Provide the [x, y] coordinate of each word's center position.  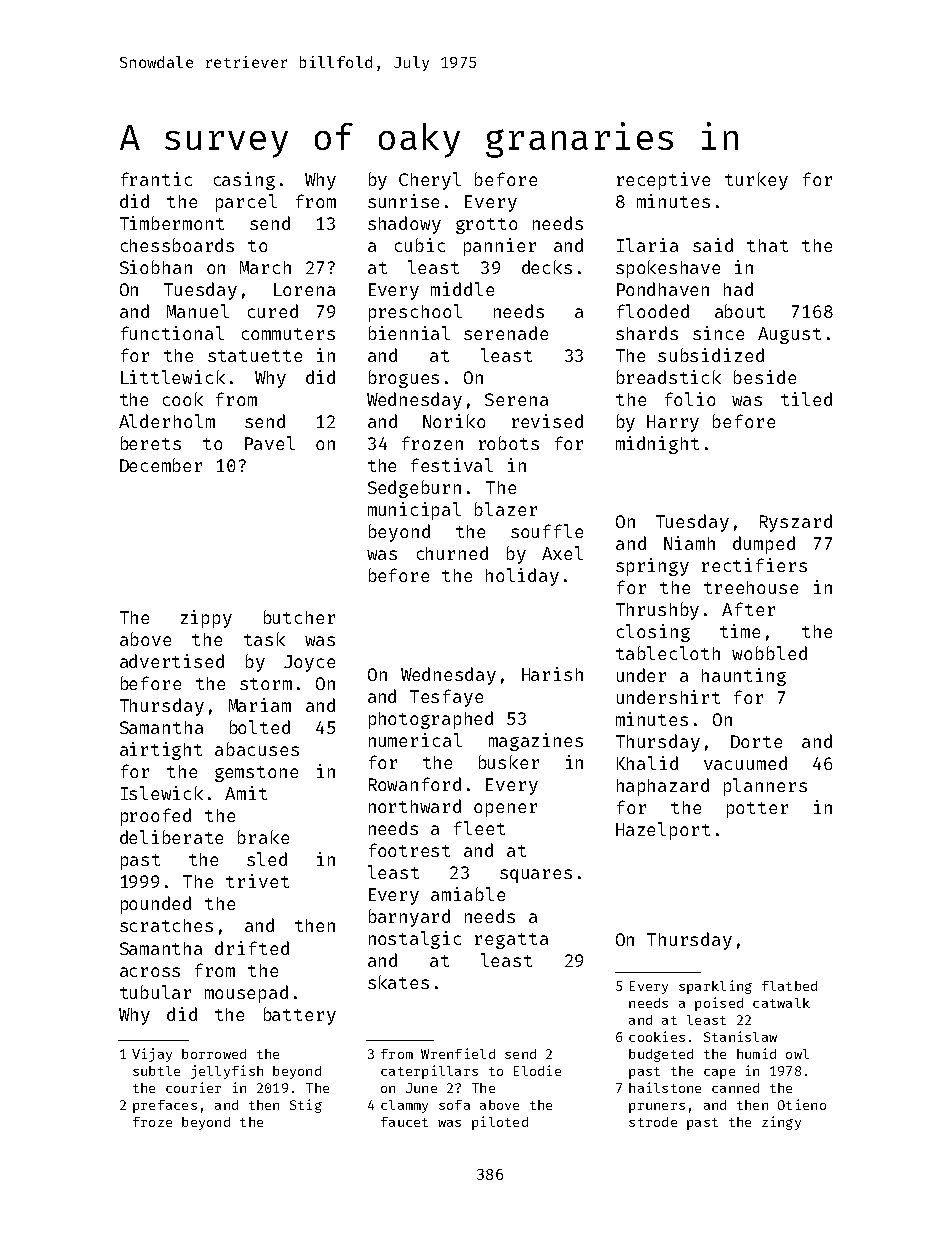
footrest [409, 850]
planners [765, 787]
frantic [156, 179]
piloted [500, 1123]
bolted [260, 727]
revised [547, 421]
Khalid [647, 763]
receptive [663, 181]
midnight [657, 445]
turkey [756, 181]
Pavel [270, 443]
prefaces [165, 1106]
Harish [552, 674]
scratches [166, 925]
